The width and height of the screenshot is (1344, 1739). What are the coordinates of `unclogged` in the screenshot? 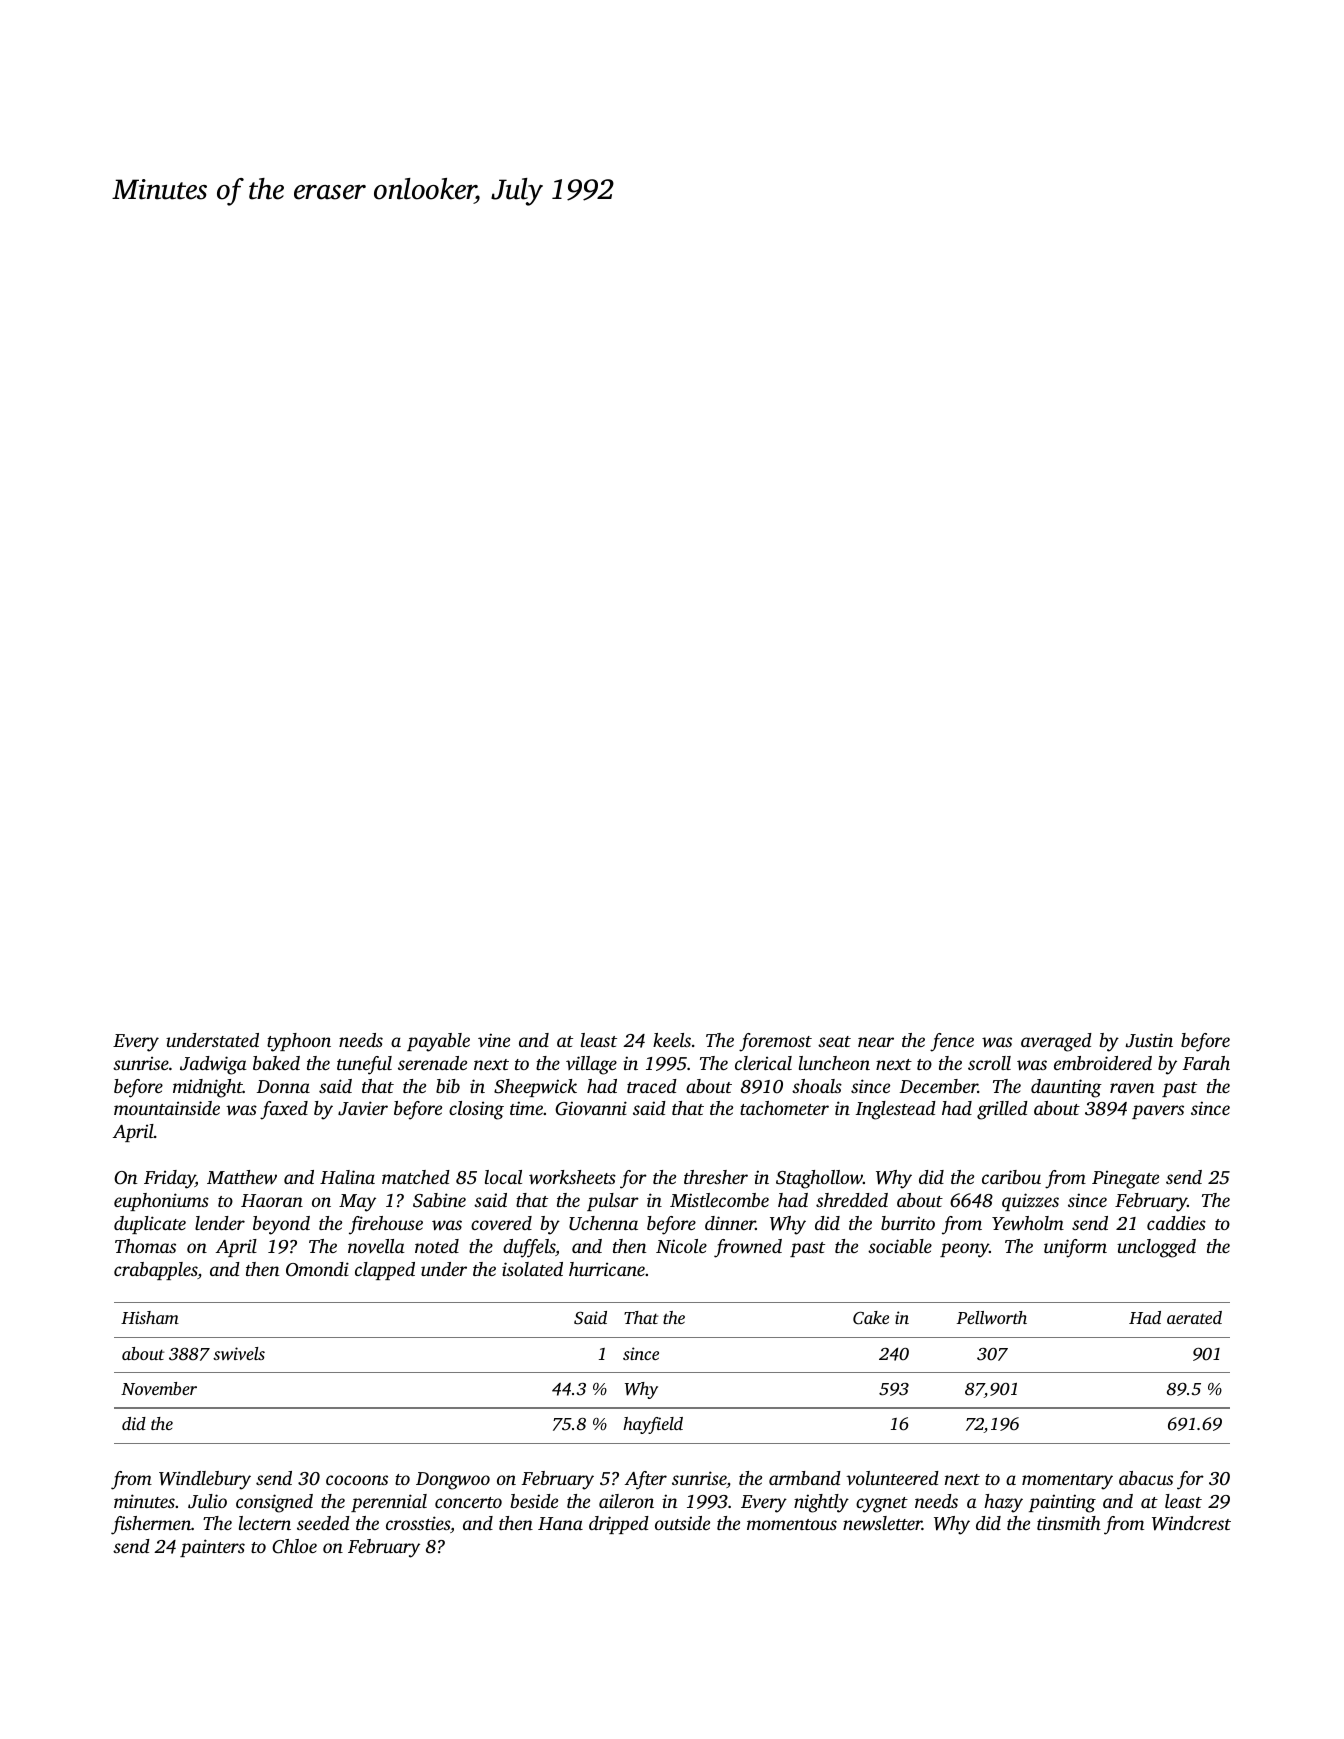 It's located at (1156, 1248).
